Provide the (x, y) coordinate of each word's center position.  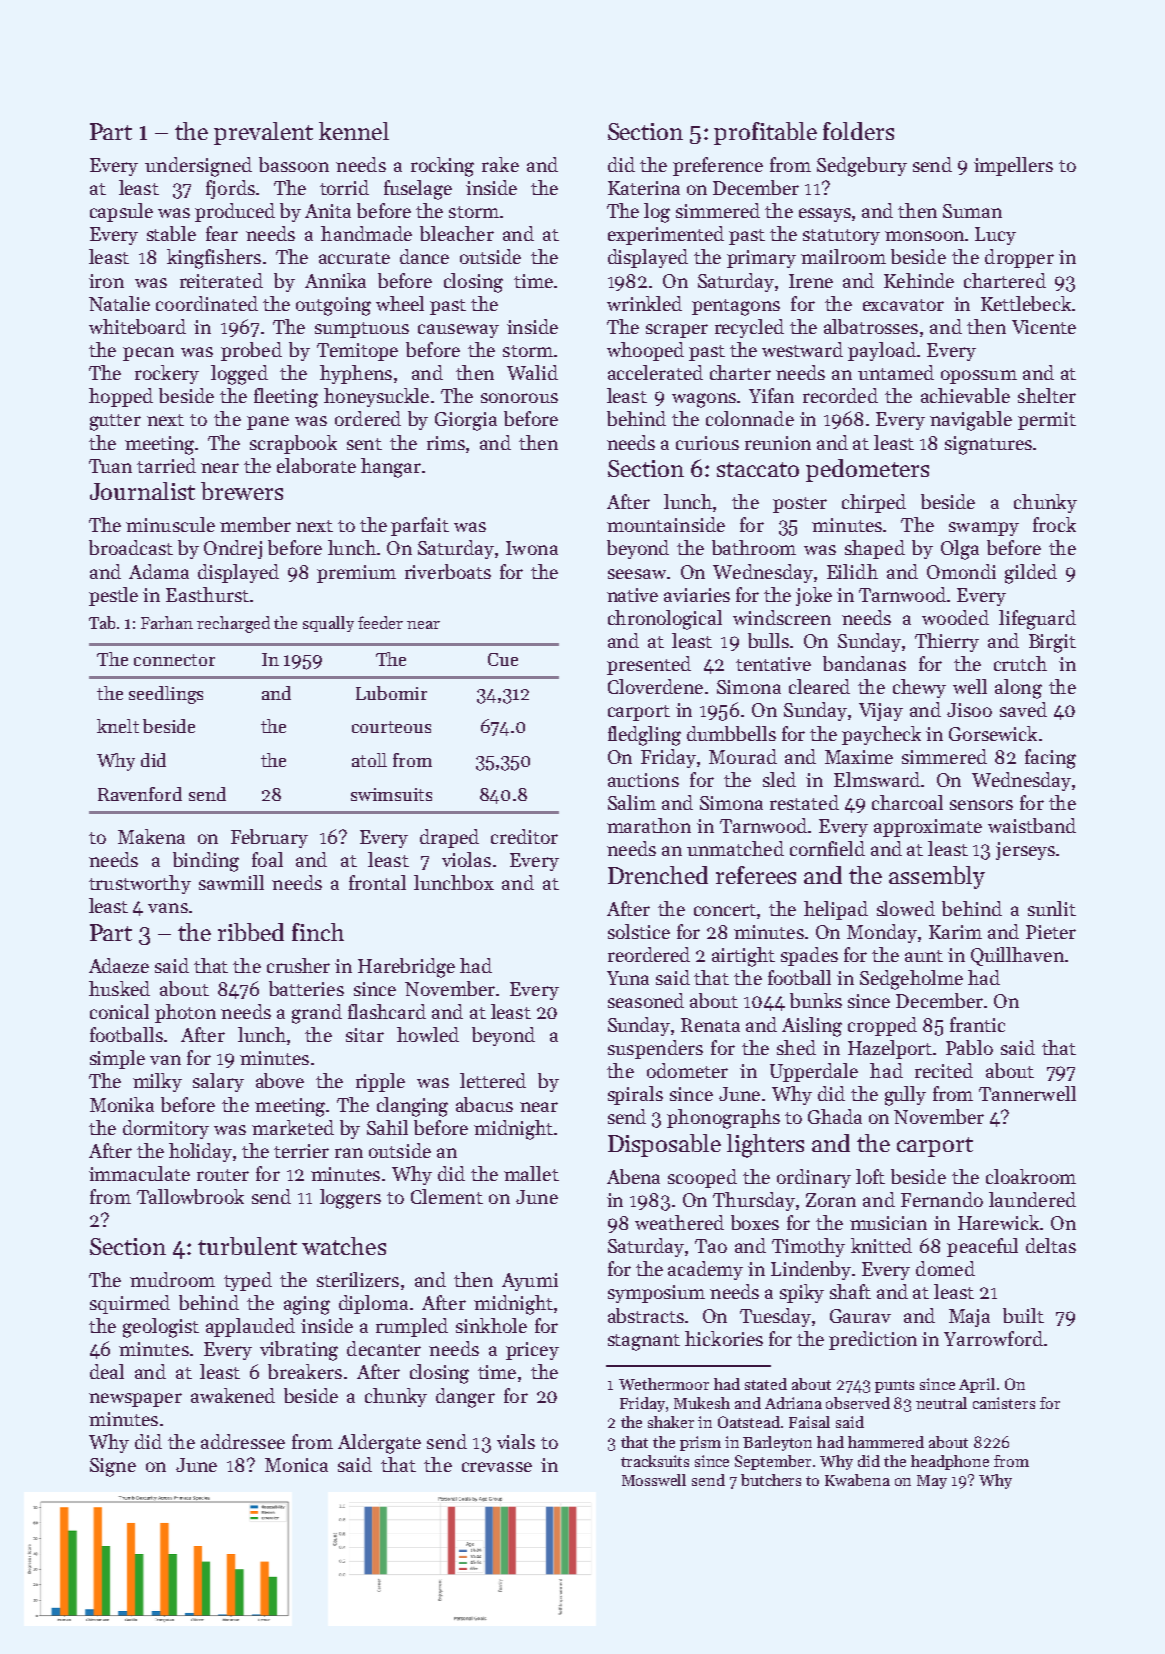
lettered (493, 1080)
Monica (296, 1465)
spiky (802, 1293)
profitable (765, 133)
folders (858, 131)
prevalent (263, 133)
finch (318, 932)
